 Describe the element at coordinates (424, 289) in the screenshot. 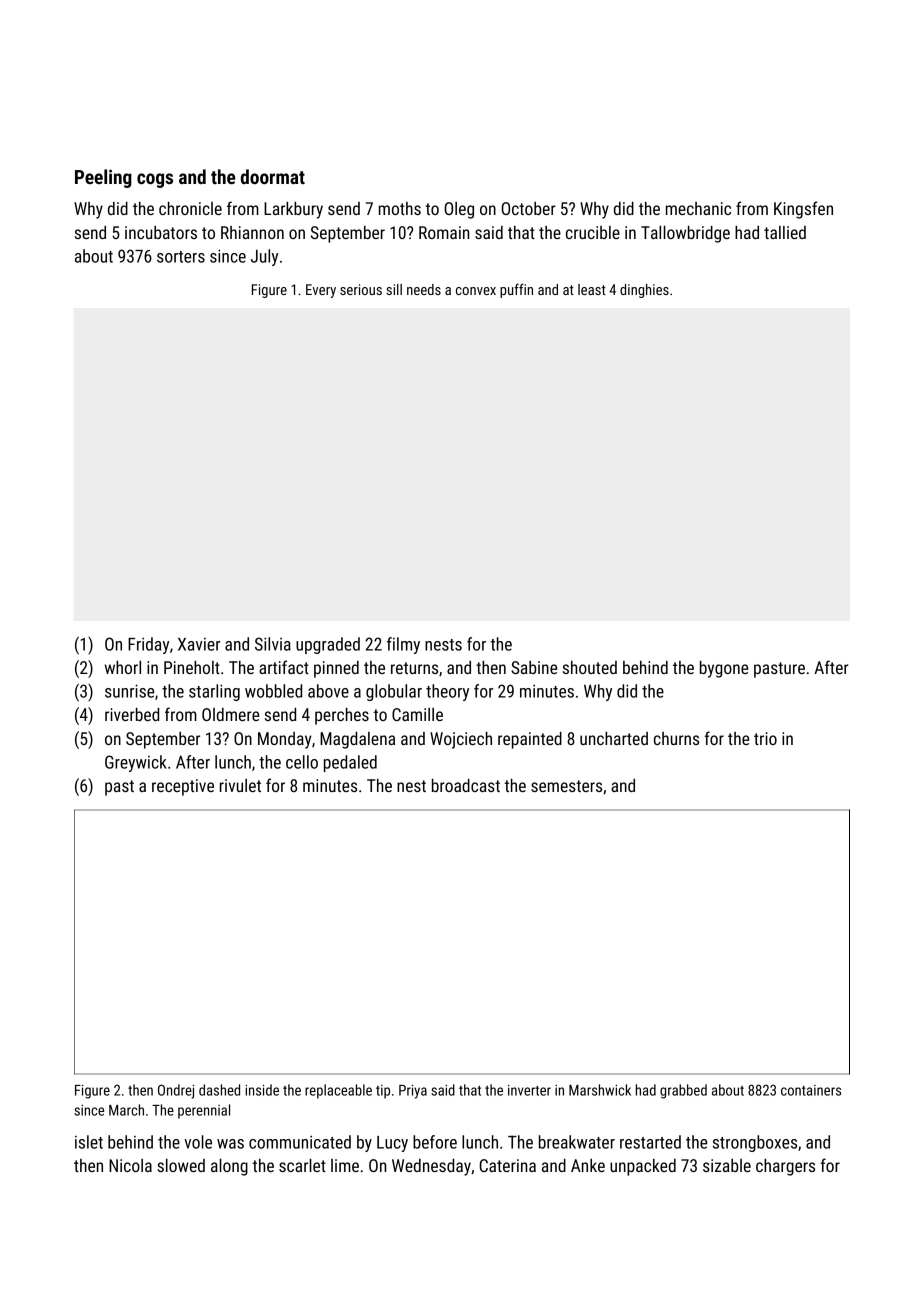

I see `needs` at that location.
